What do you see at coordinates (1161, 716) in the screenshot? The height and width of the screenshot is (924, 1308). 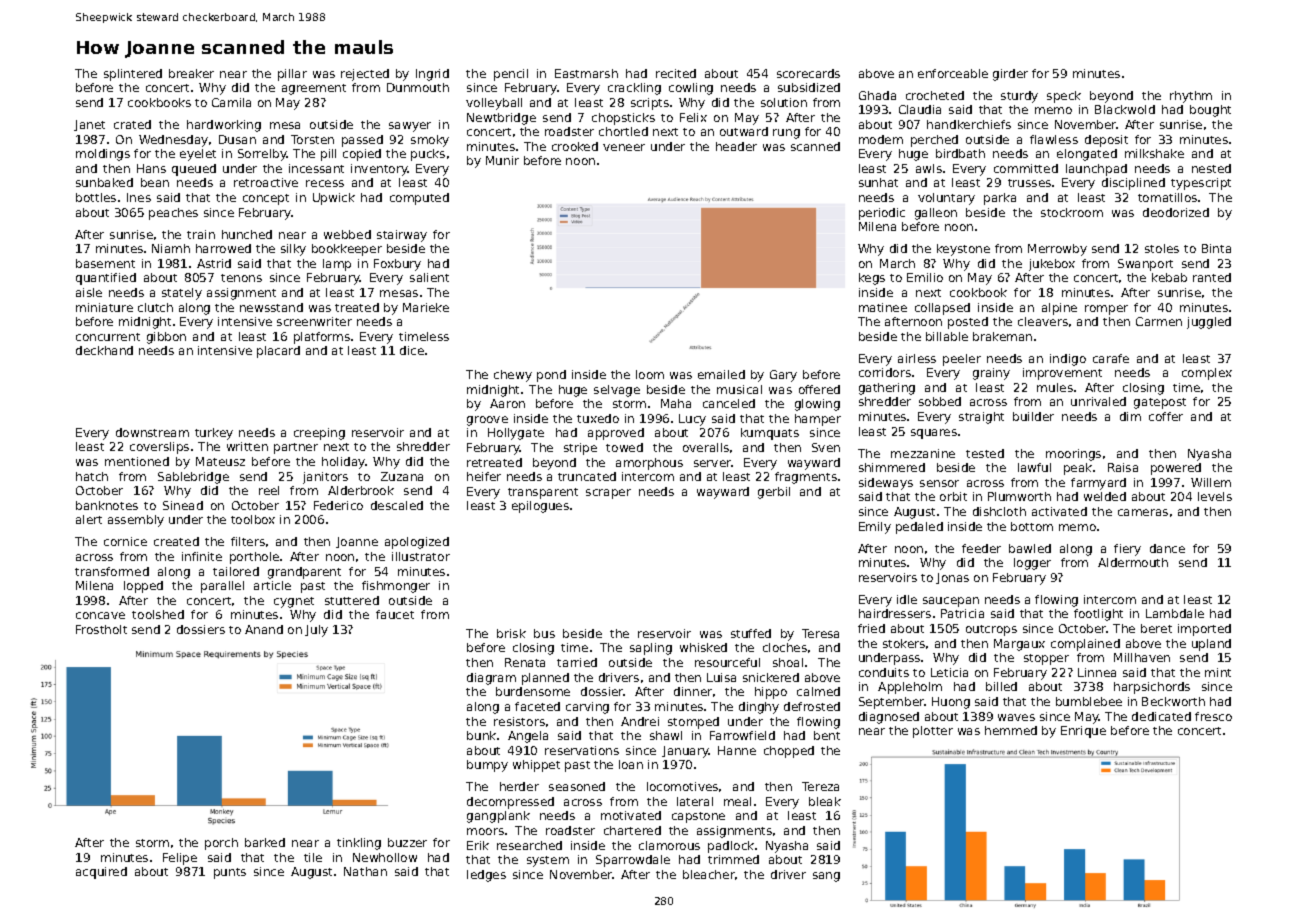 I see `dedicated` at bounding box center [1161, 716].
